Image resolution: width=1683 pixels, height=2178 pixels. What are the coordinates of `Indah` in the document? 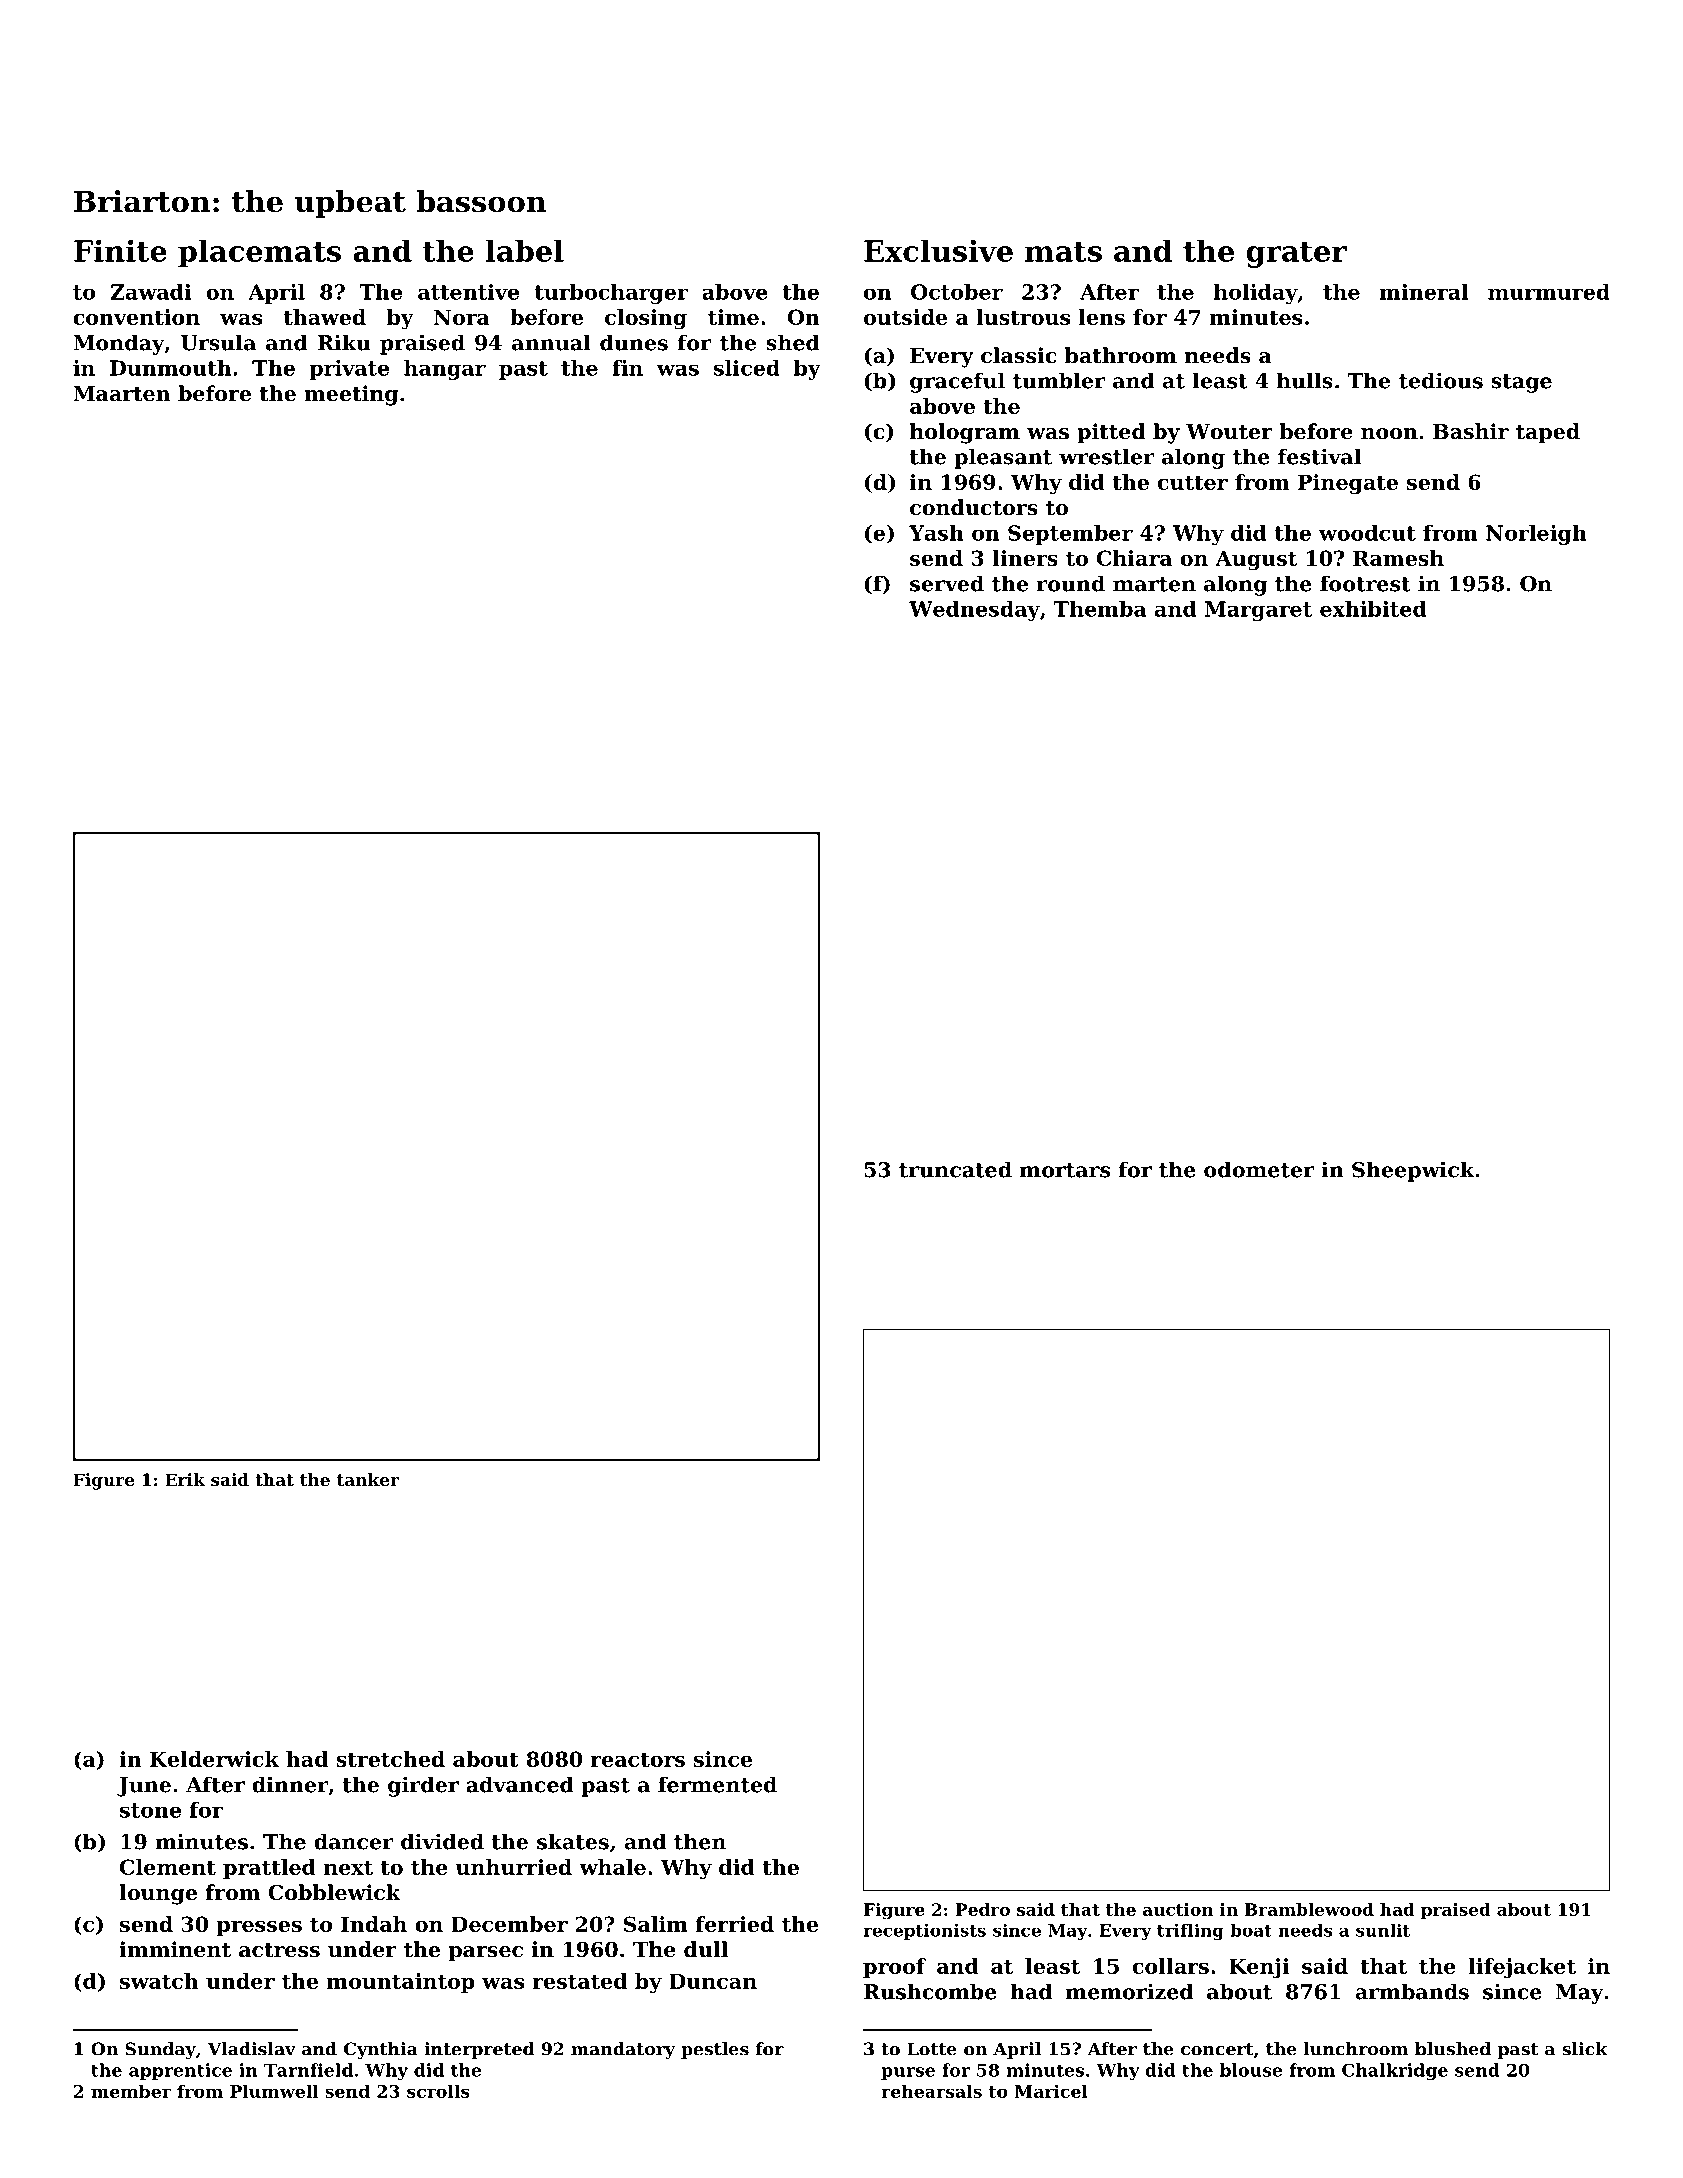 It's located at (374, 1924).
